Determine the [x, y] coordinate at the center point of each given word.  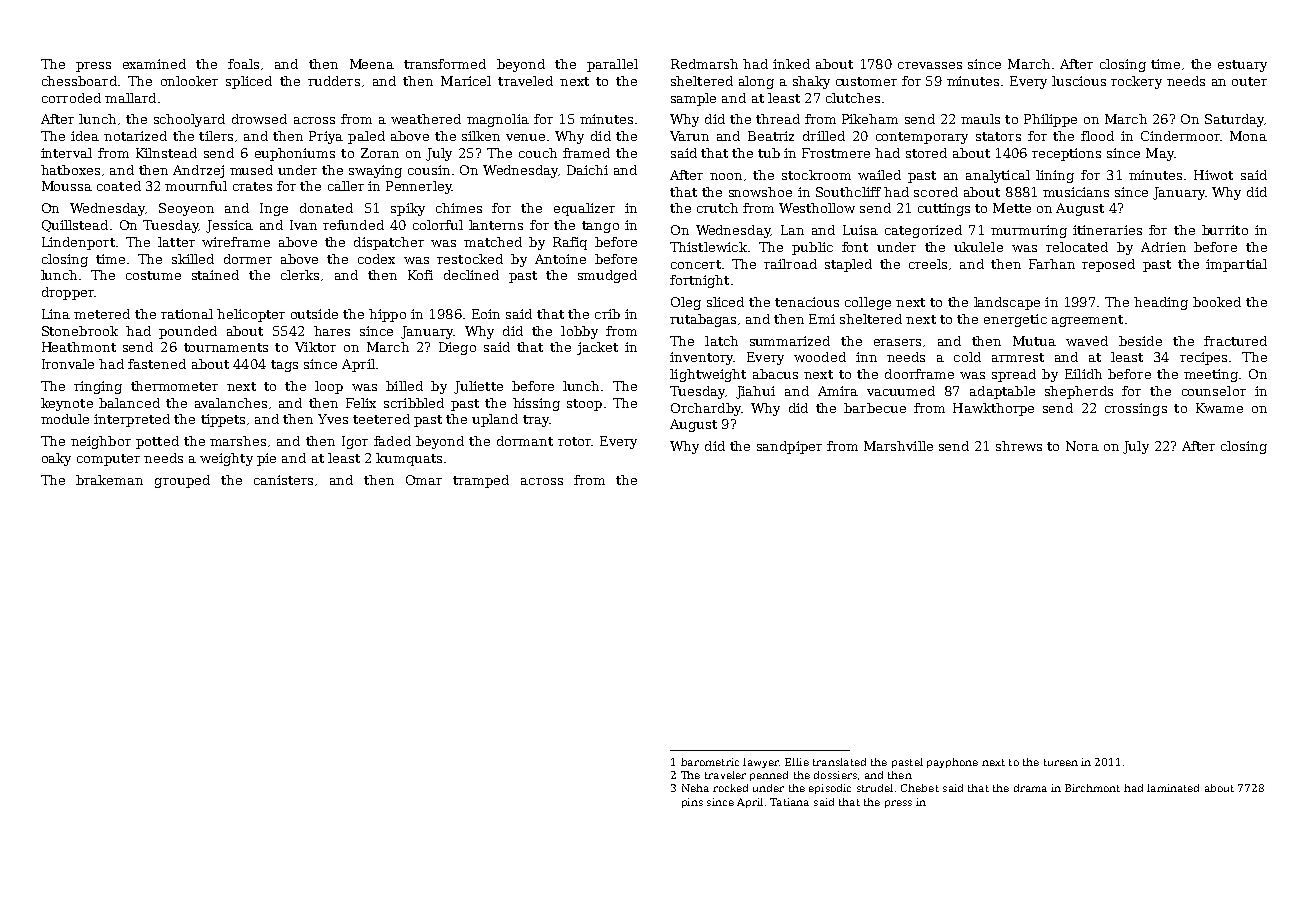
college [868, 303]
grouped [182, 481]
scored [936, 192]
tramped [481, 481]
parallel [612, 65]
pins [692, 803]
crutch [717, 208]
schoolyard [189, 120]
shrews [1019, 446]
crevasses [930, 65]
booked [1217, 302]
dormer [248, 259]
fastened [157, 364]
